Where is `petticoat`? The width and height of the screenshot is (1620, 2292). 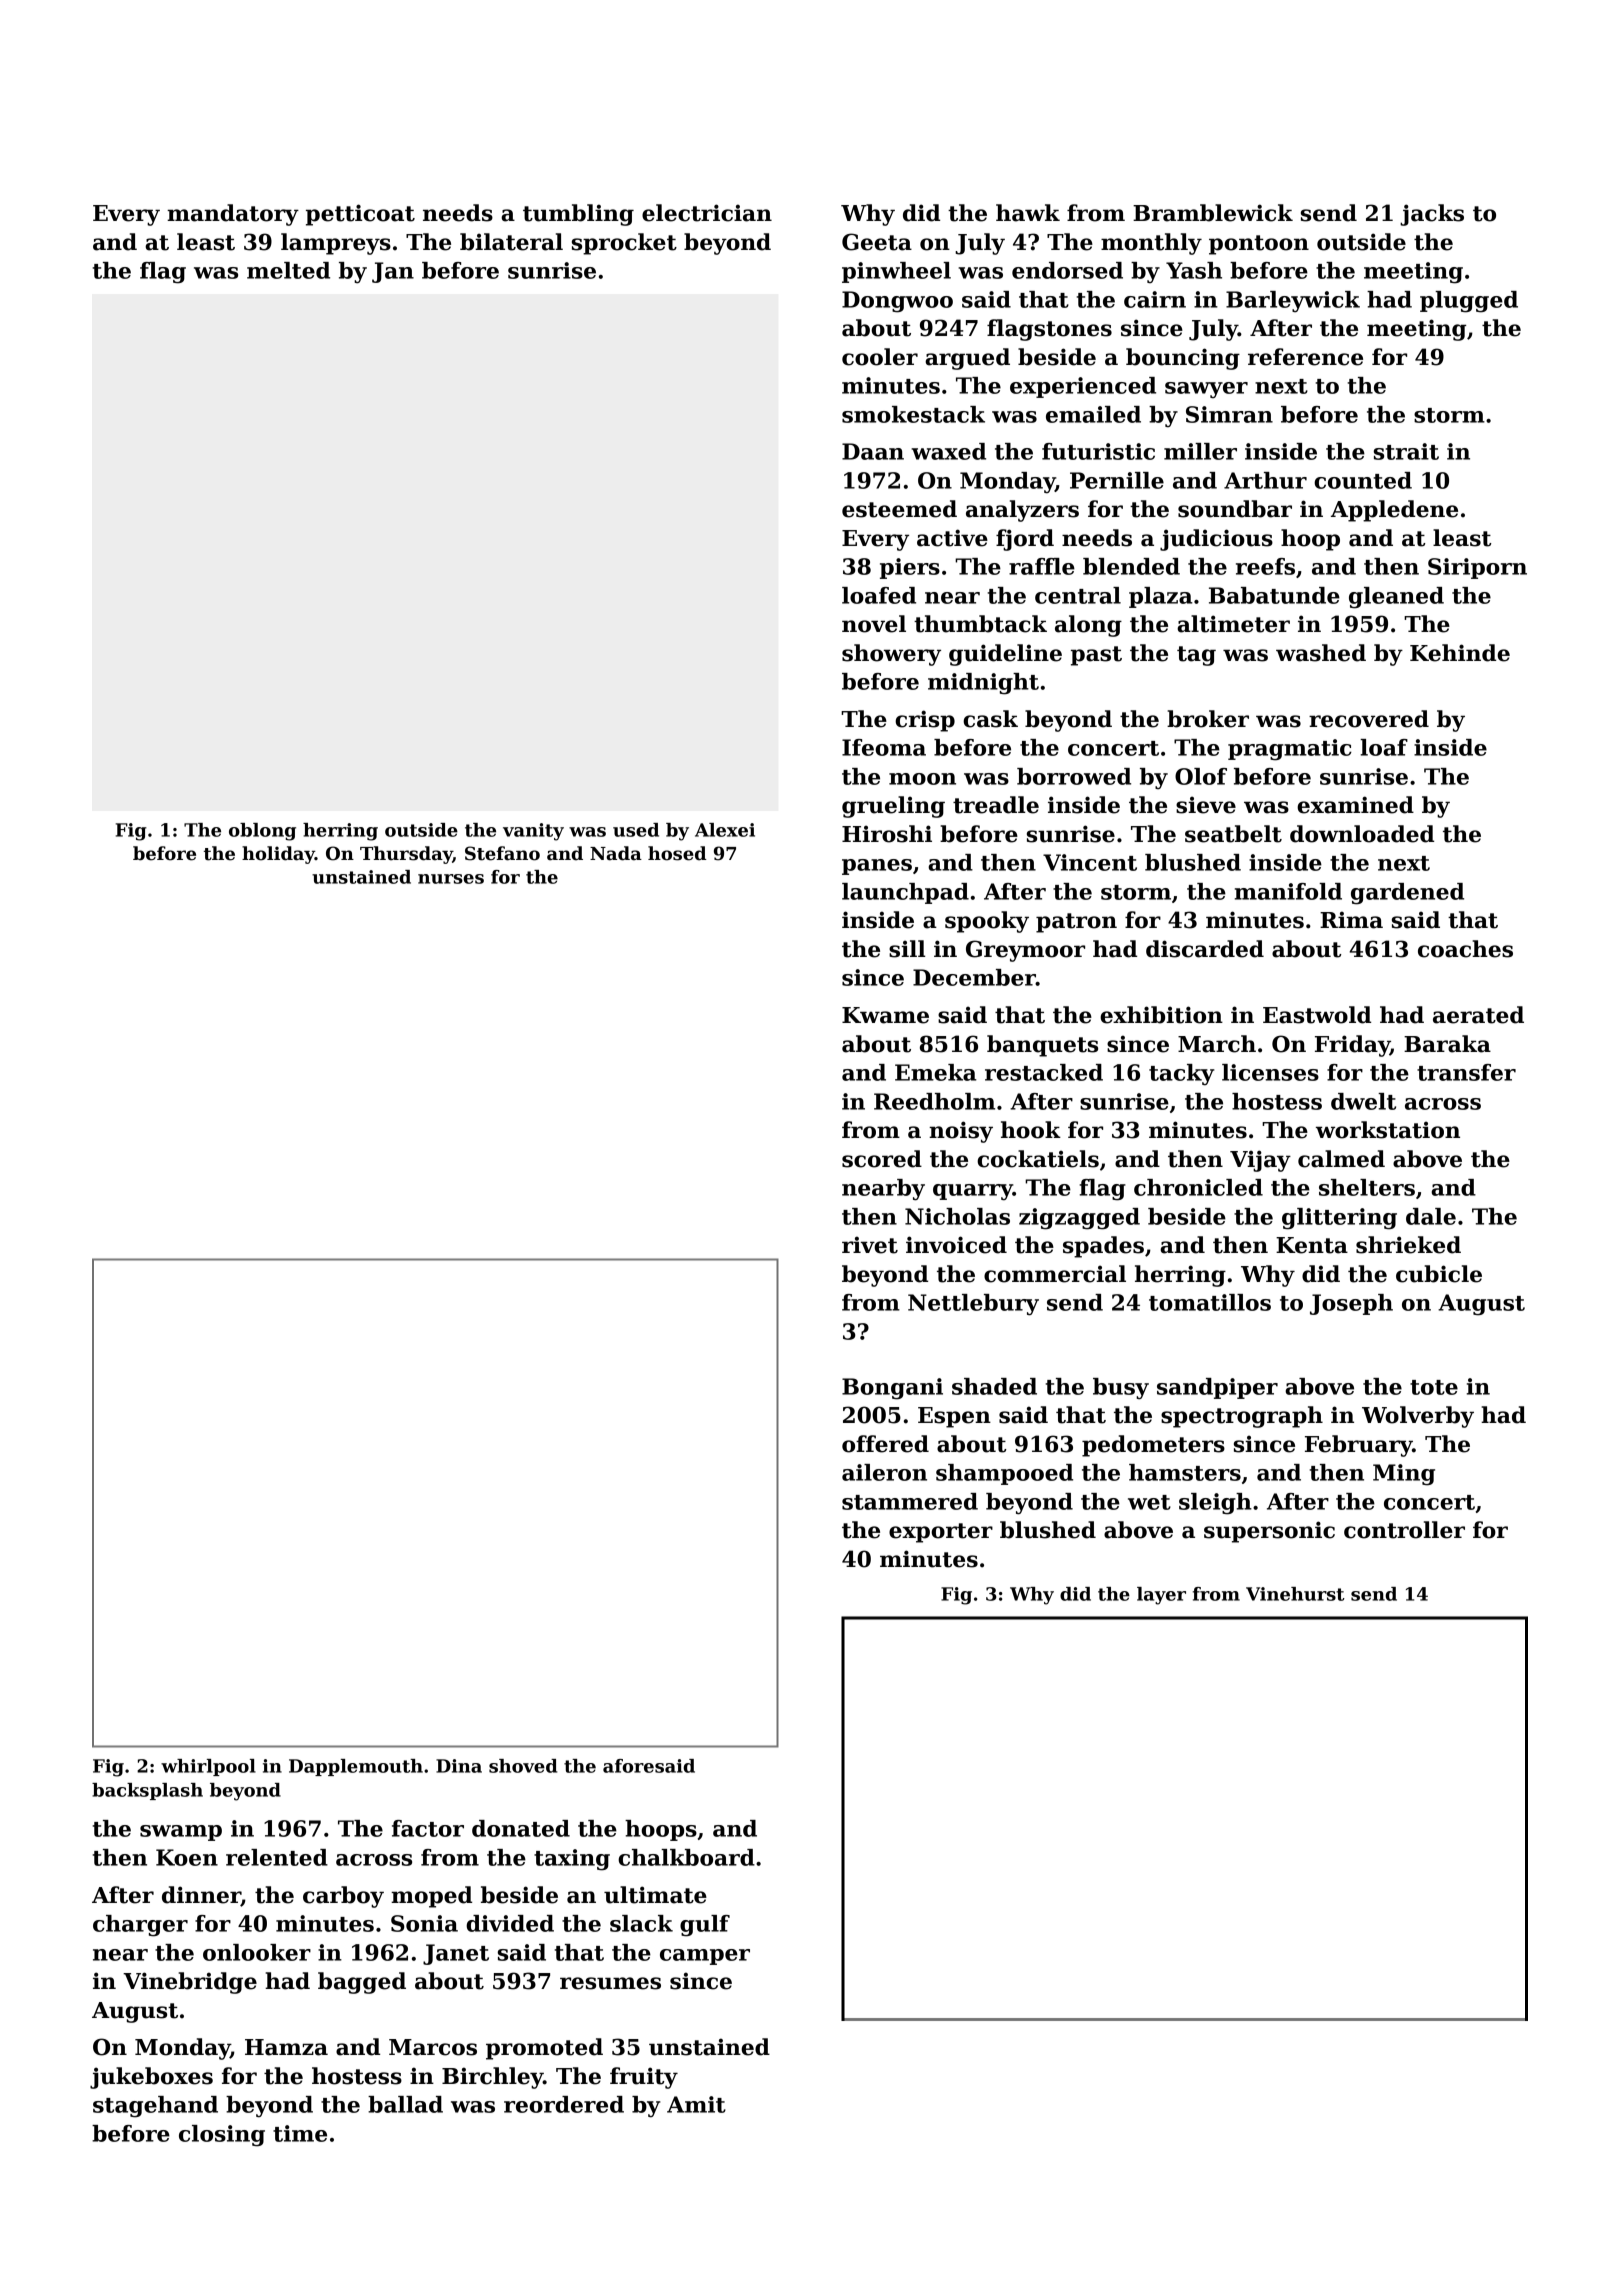 petticoat is located at coordinates (360, 215).
